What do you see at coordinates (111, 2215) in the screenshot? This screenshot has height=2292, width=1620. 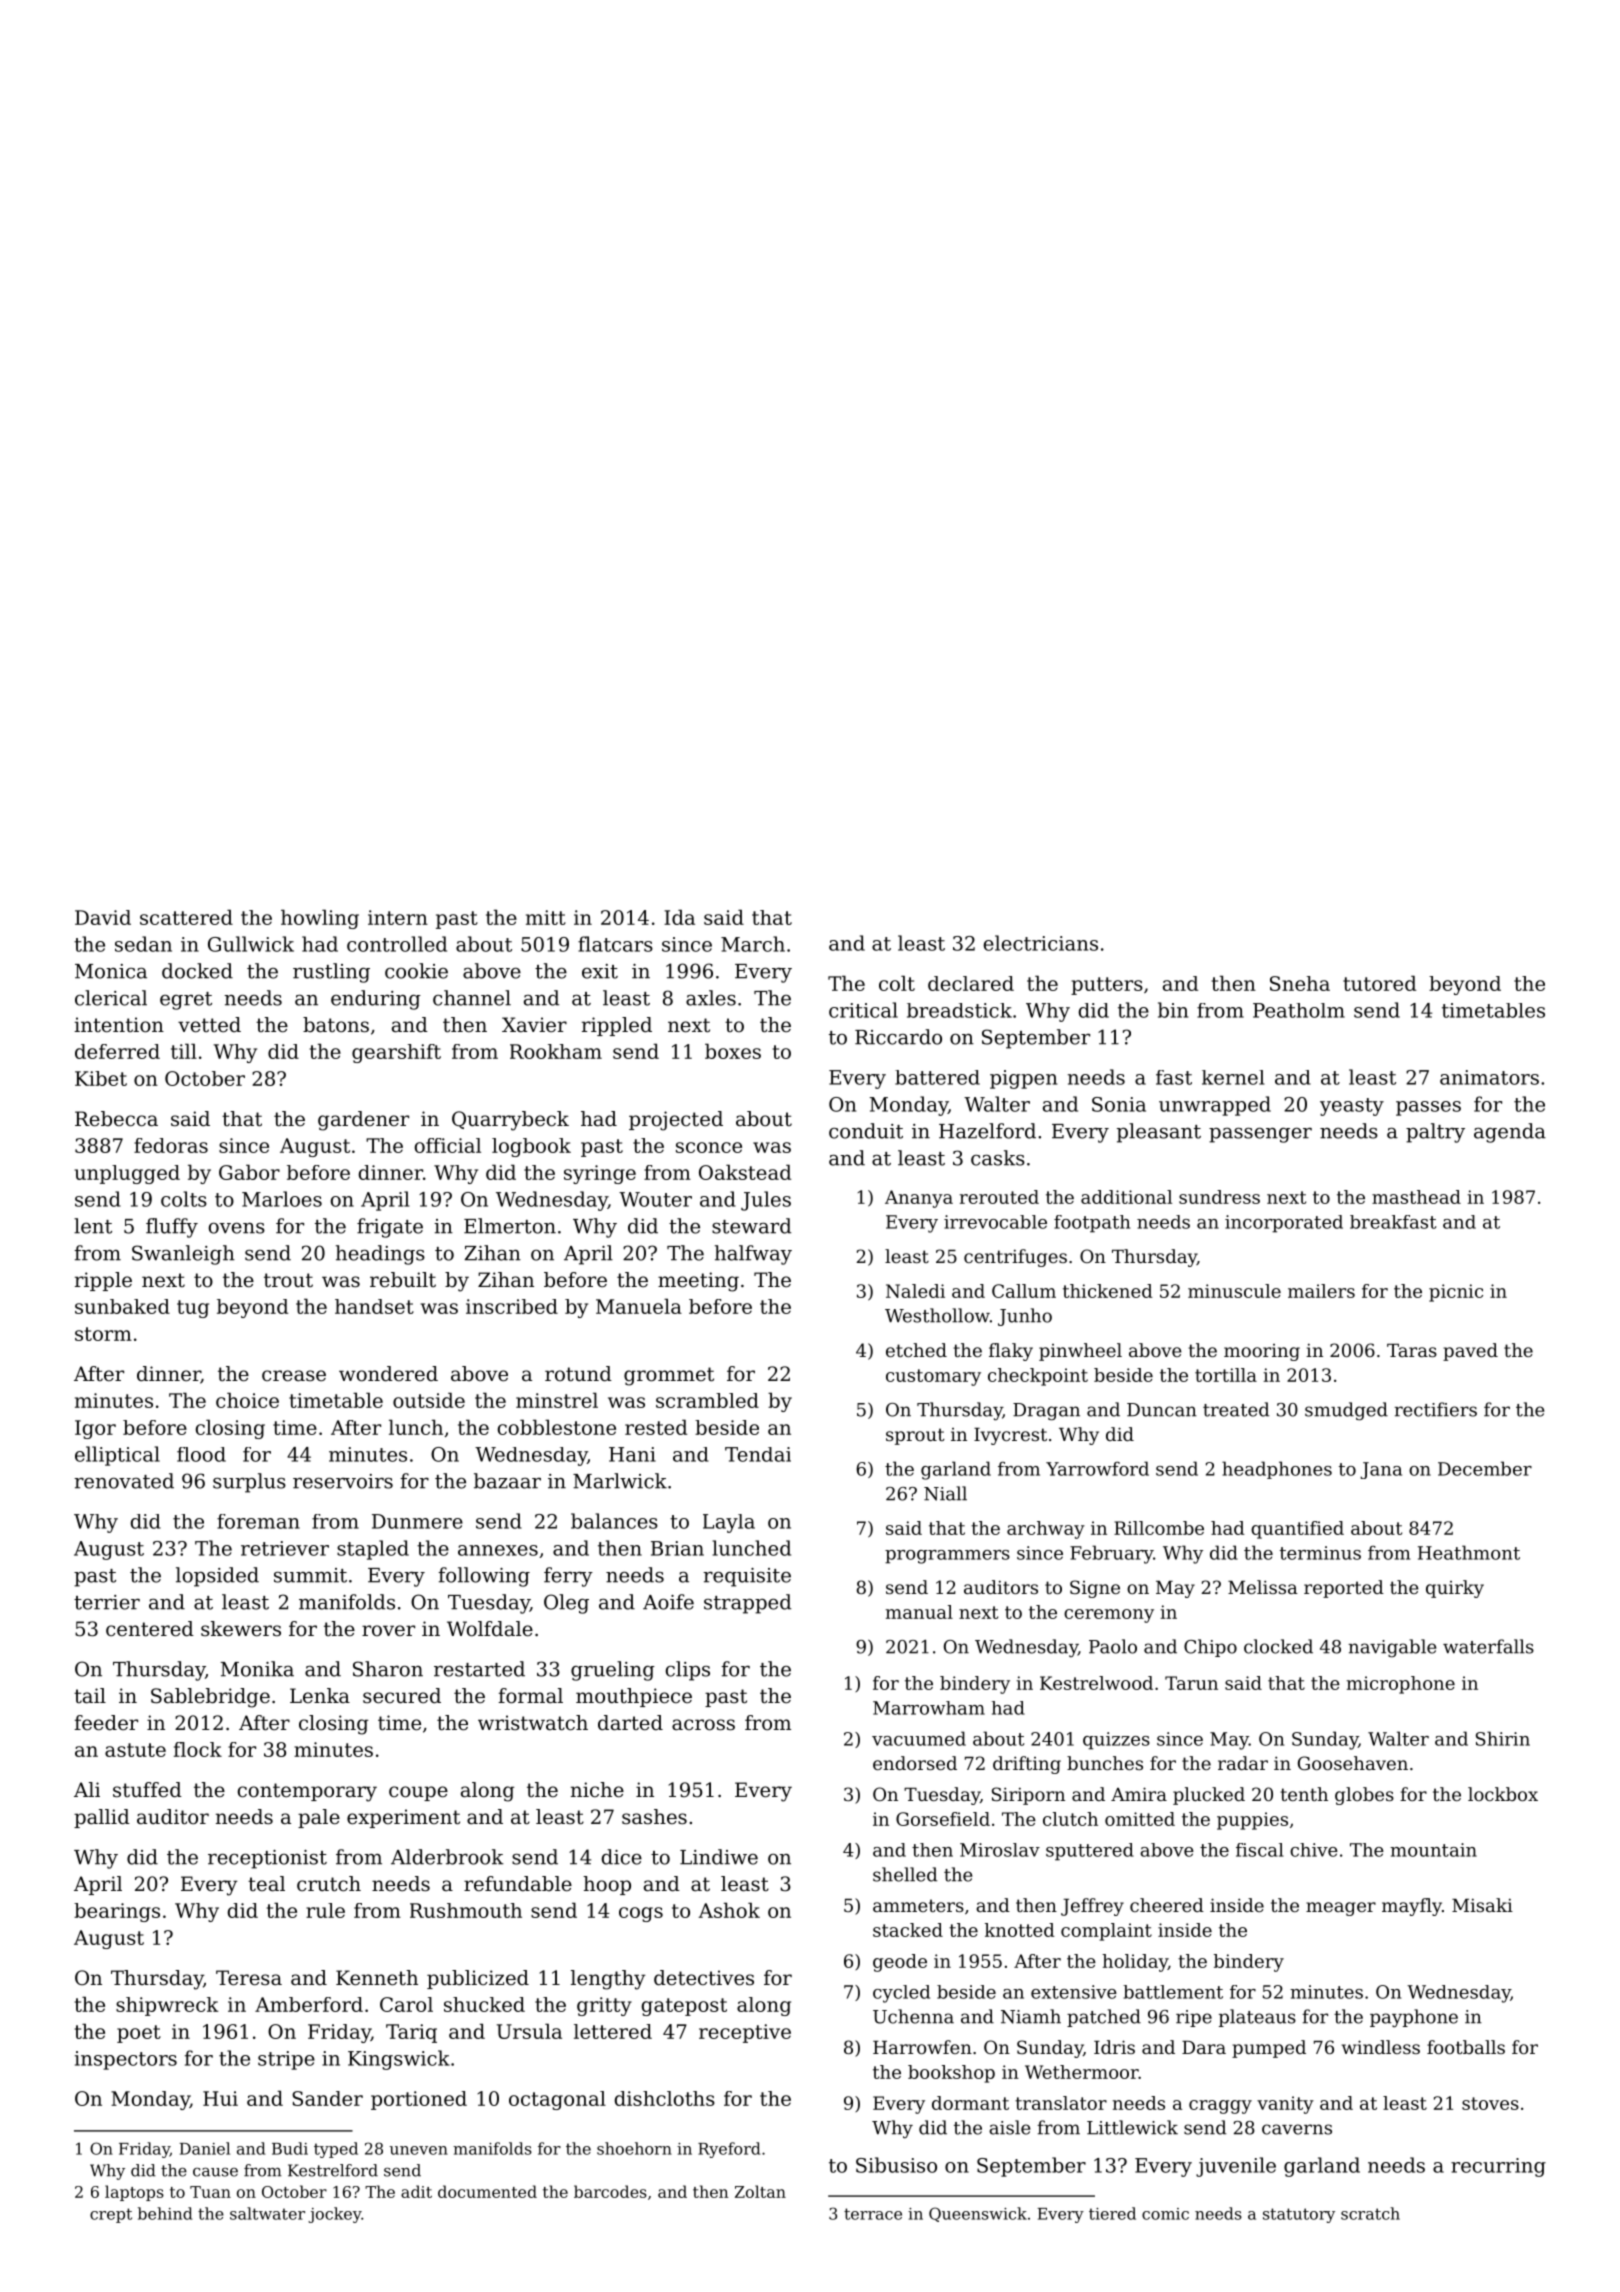 I see `crept` at bounding box center [111, 2215].
